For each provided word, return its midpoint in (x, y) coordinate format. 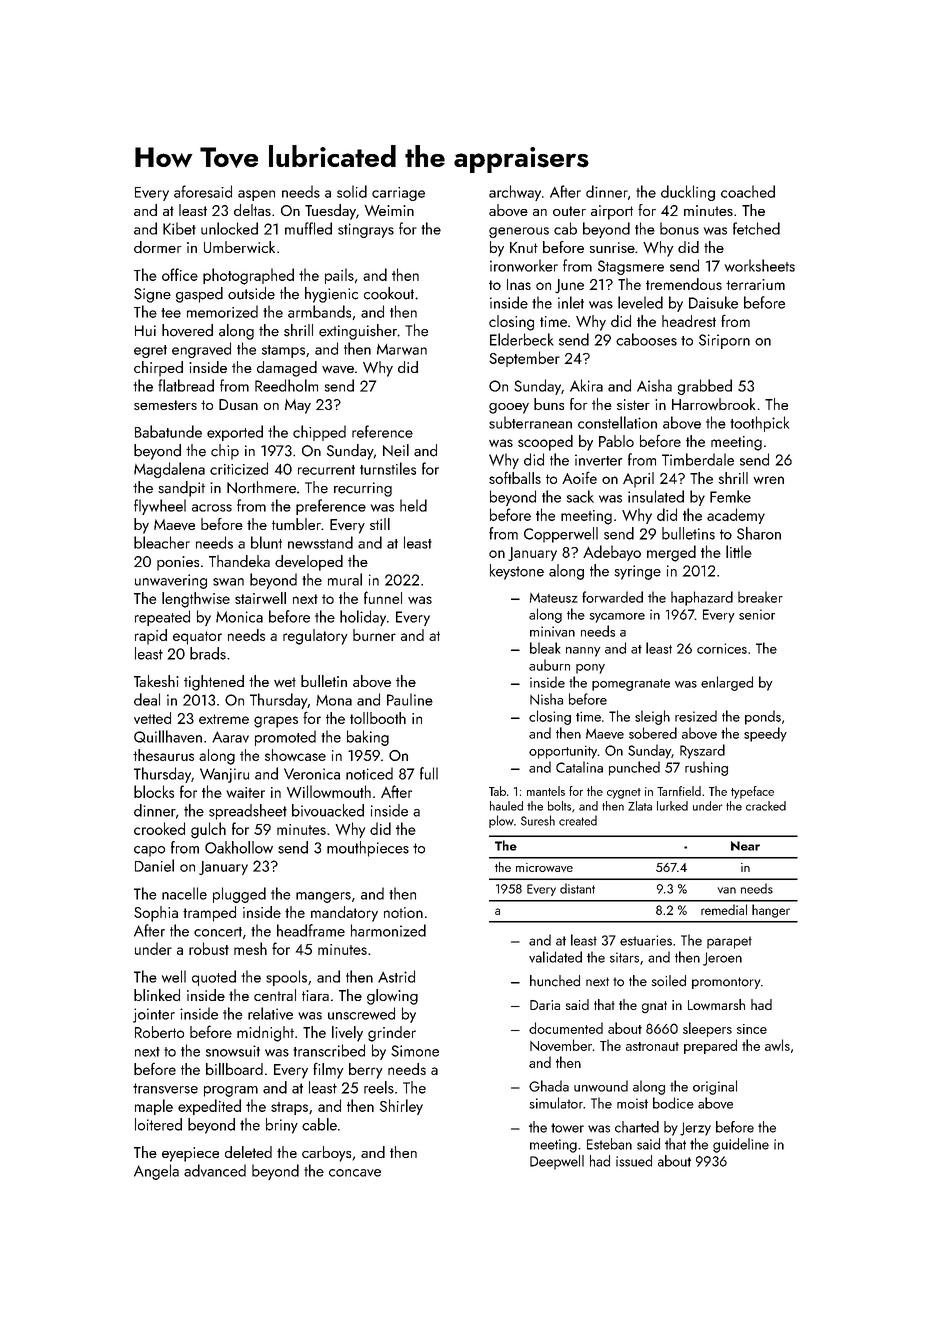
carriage (398, 194)
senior (757, 614)
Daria (545, 1005)
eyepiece (190, 1154)
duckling (688, 193)
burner (374, 635)
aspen (256, 195)
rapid (151, 637)
